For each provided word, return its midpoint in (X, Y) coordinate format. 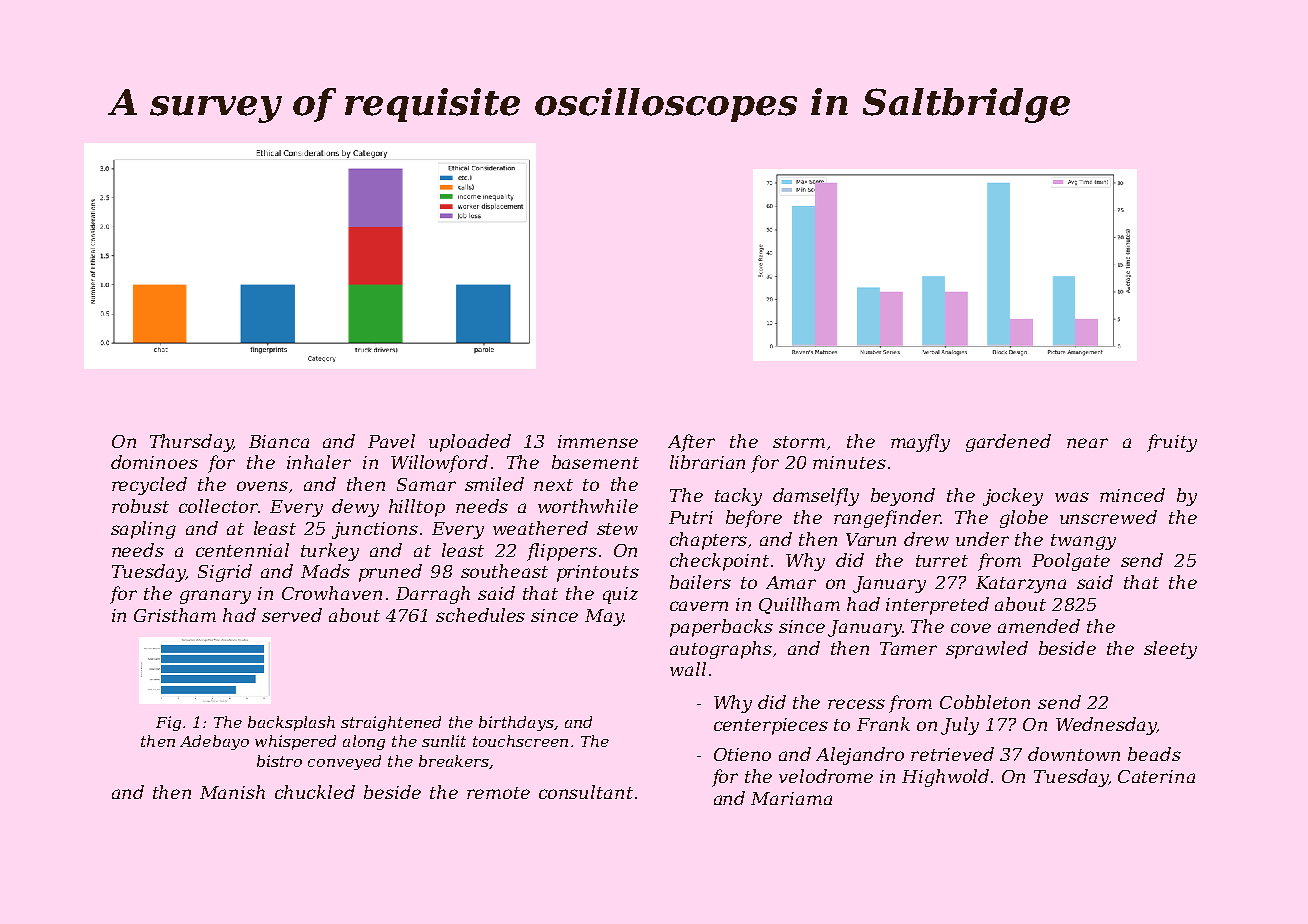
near (1087, 443)
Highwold (945, 778)
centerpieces (771, 726)
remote (498, 793)
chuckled (315, 792)
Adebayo (214, 742)
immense (598, 441)
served (292, 615)
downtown (1074, 754)
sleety (1170, 650)
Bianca (279, 441)
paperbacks (721, 628)
